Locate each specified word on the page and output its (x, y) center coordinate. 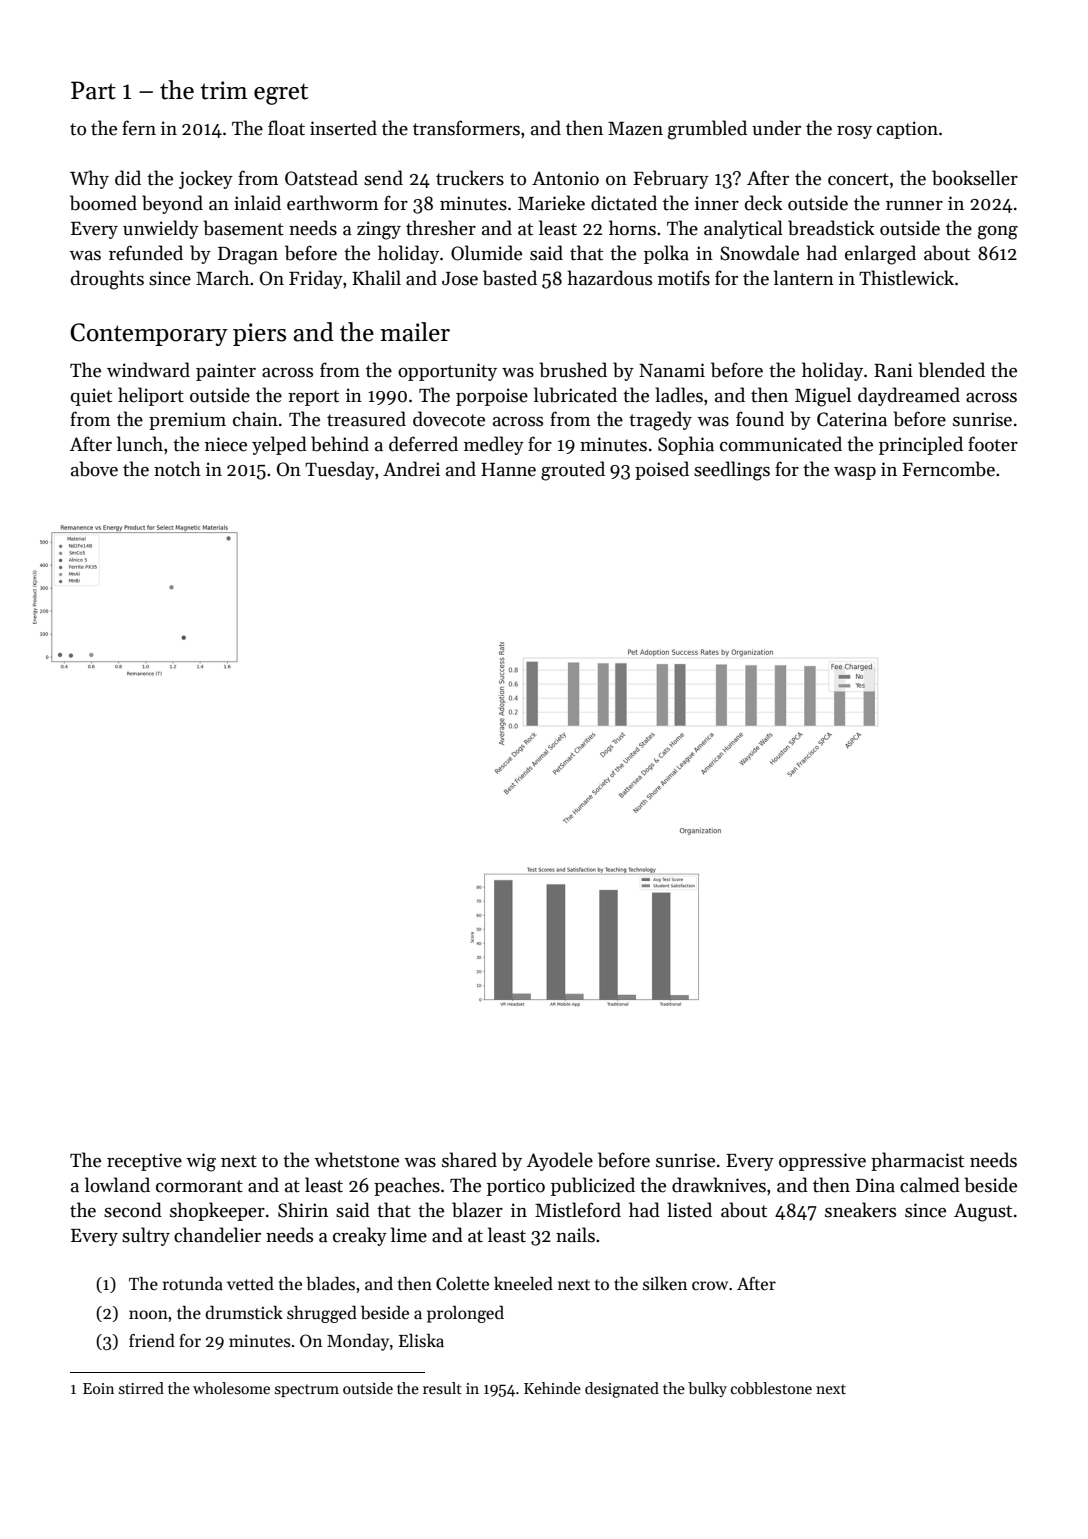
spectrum (307, 1390)
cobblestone (771, 1388)
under (776, 128)
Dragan (248, 256)
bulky (707, 1389)
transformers (466, 128)
